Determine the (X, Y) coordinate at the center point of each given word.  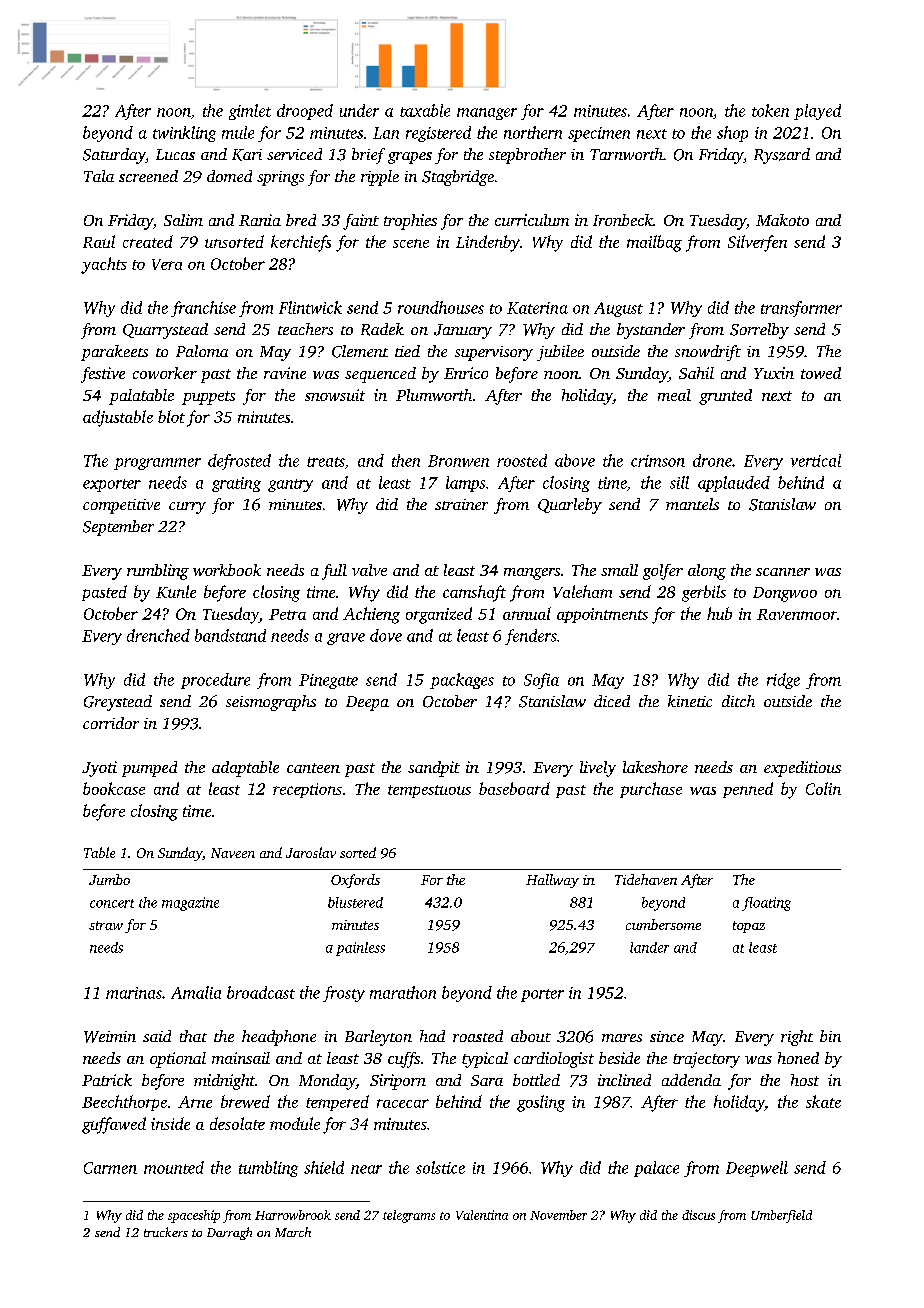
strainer (461, 504)
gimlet (250, 112)
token (770, 110)
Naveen (233, 853)
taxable (425, 110)
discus (698, 1215)
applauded (734, 484)
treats (326, 462)
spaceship (194, 1216)
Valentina (482, 1215)
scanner (783, 572)
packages (462, 681)
